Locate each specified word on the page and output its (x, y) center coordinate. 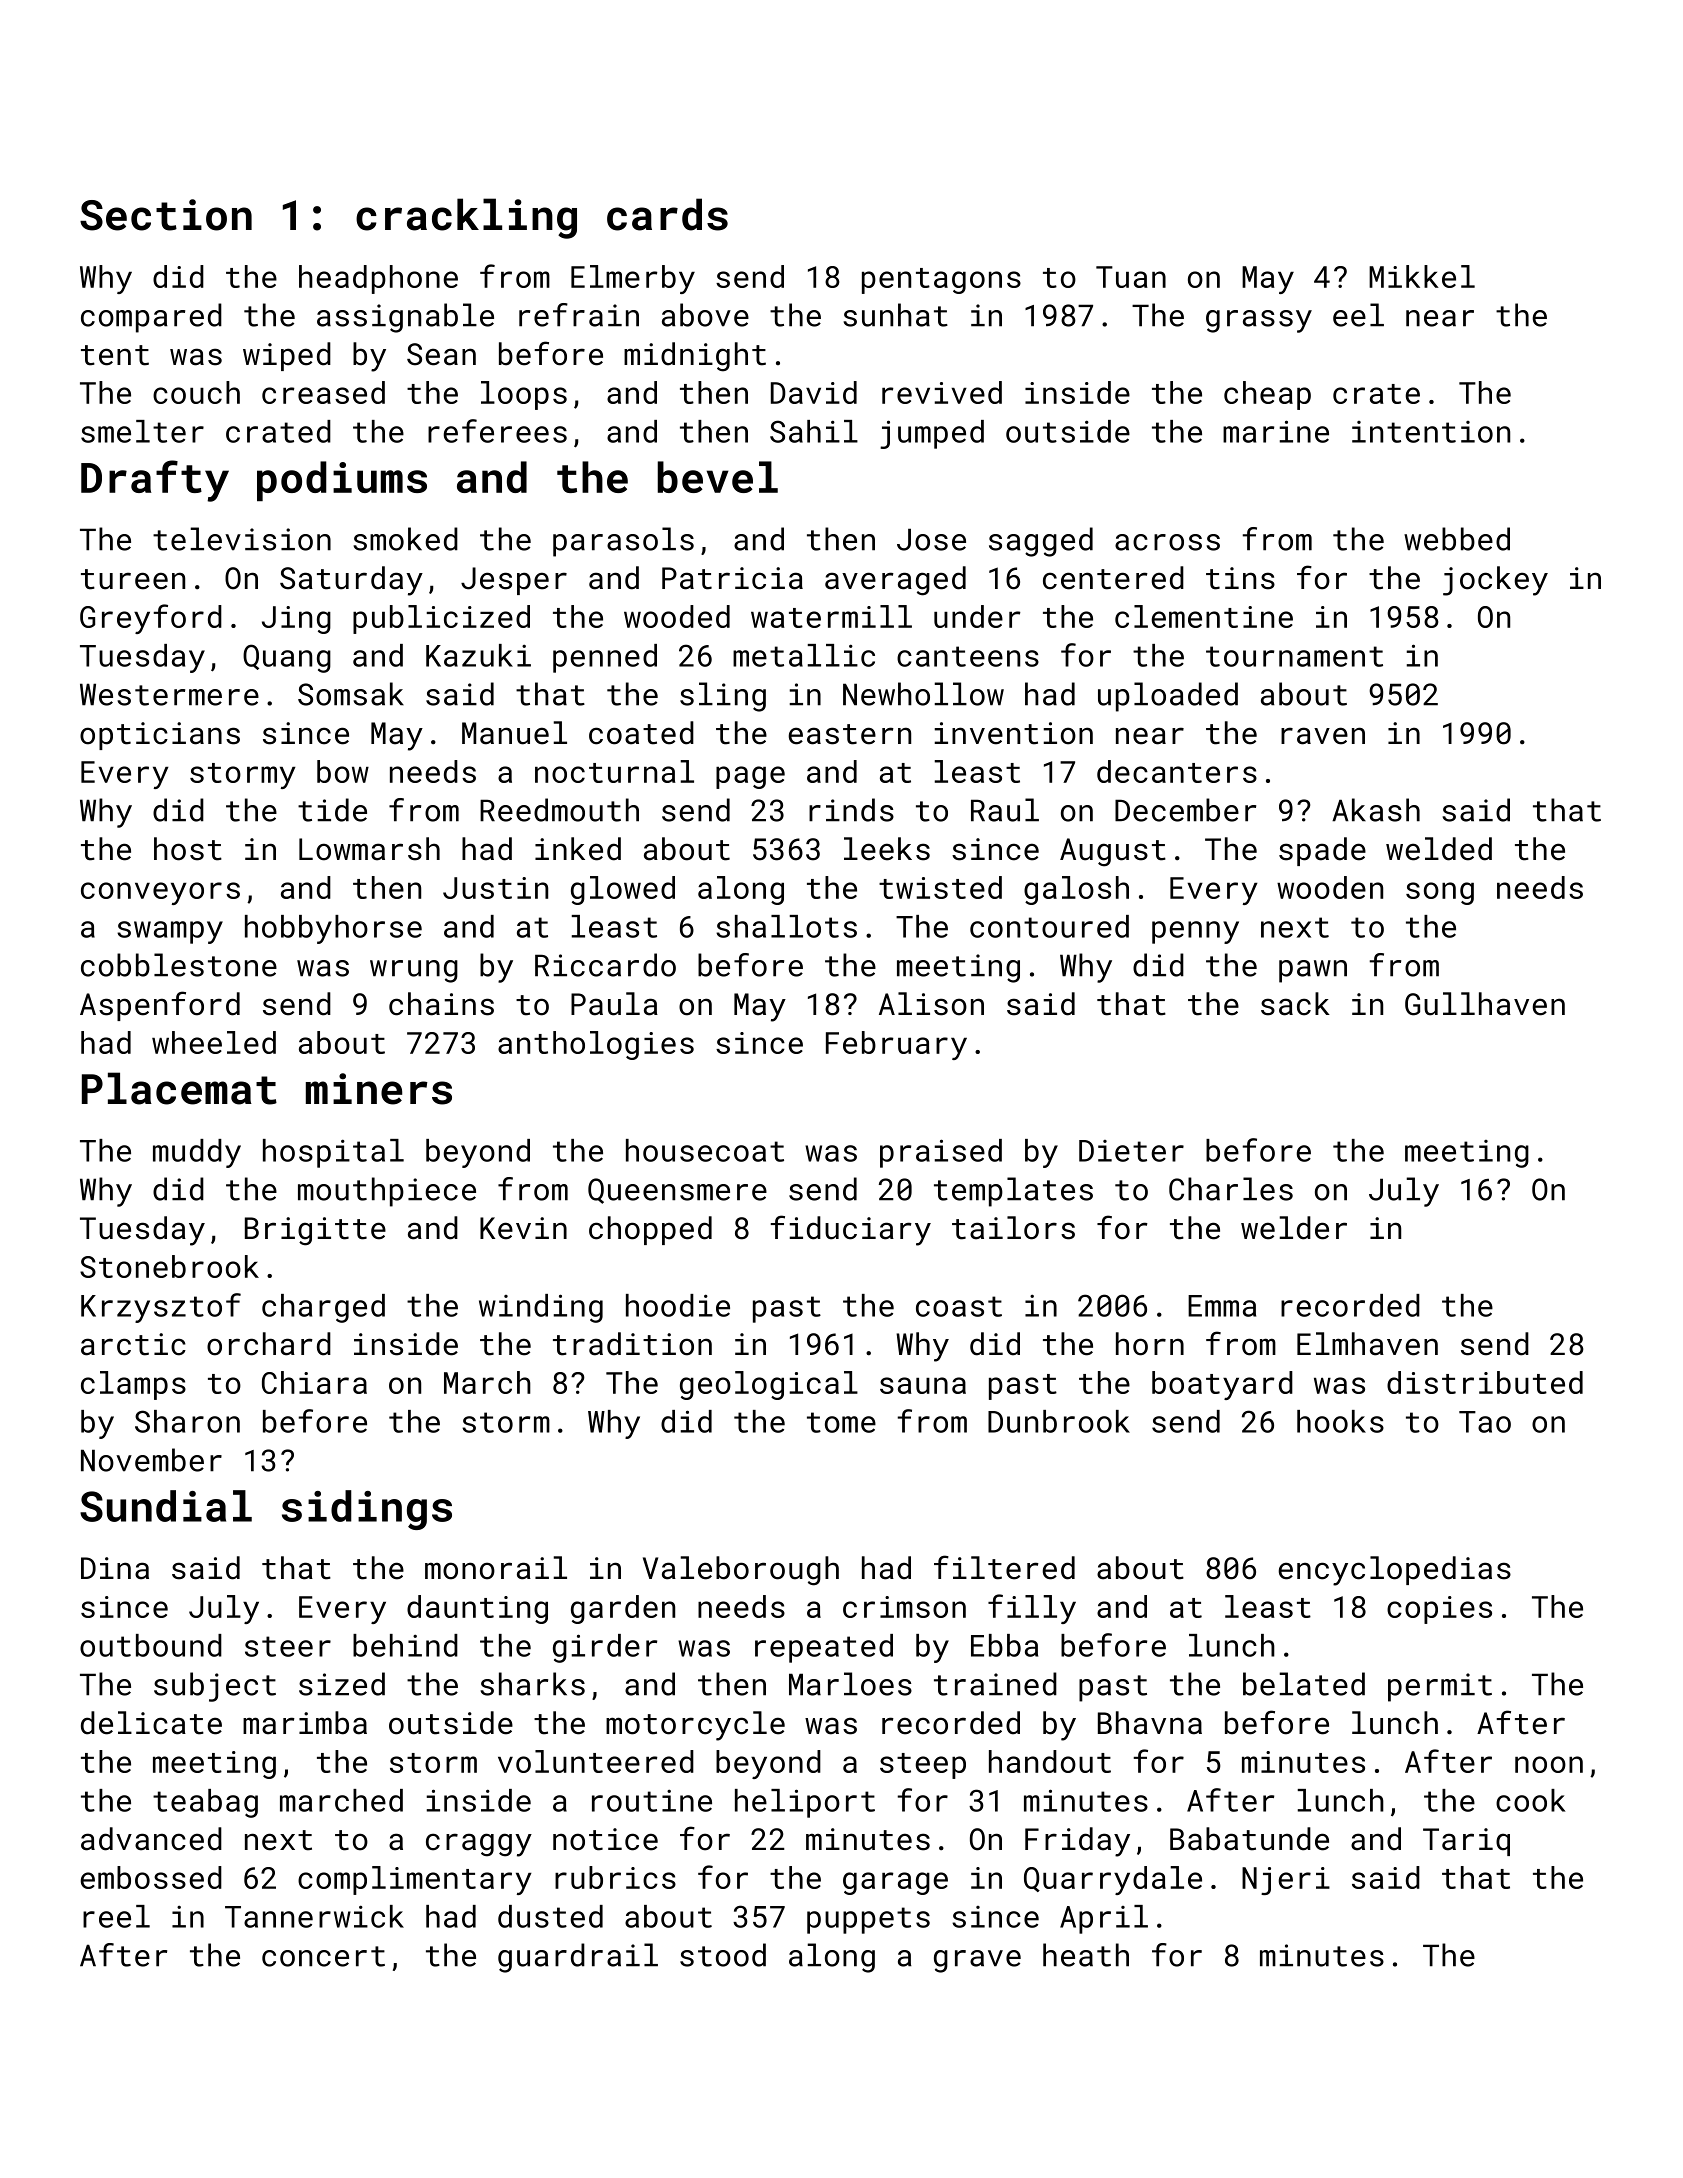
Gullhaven (1485, 1004)
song (1440, 893)
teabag (205, 1803)
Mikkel (1422, 276)
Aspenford (160, 1006)
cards (667, 214)
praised (941, 1153)
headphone (378, 279)
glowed (623, 890)
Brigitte (315, 1231)
